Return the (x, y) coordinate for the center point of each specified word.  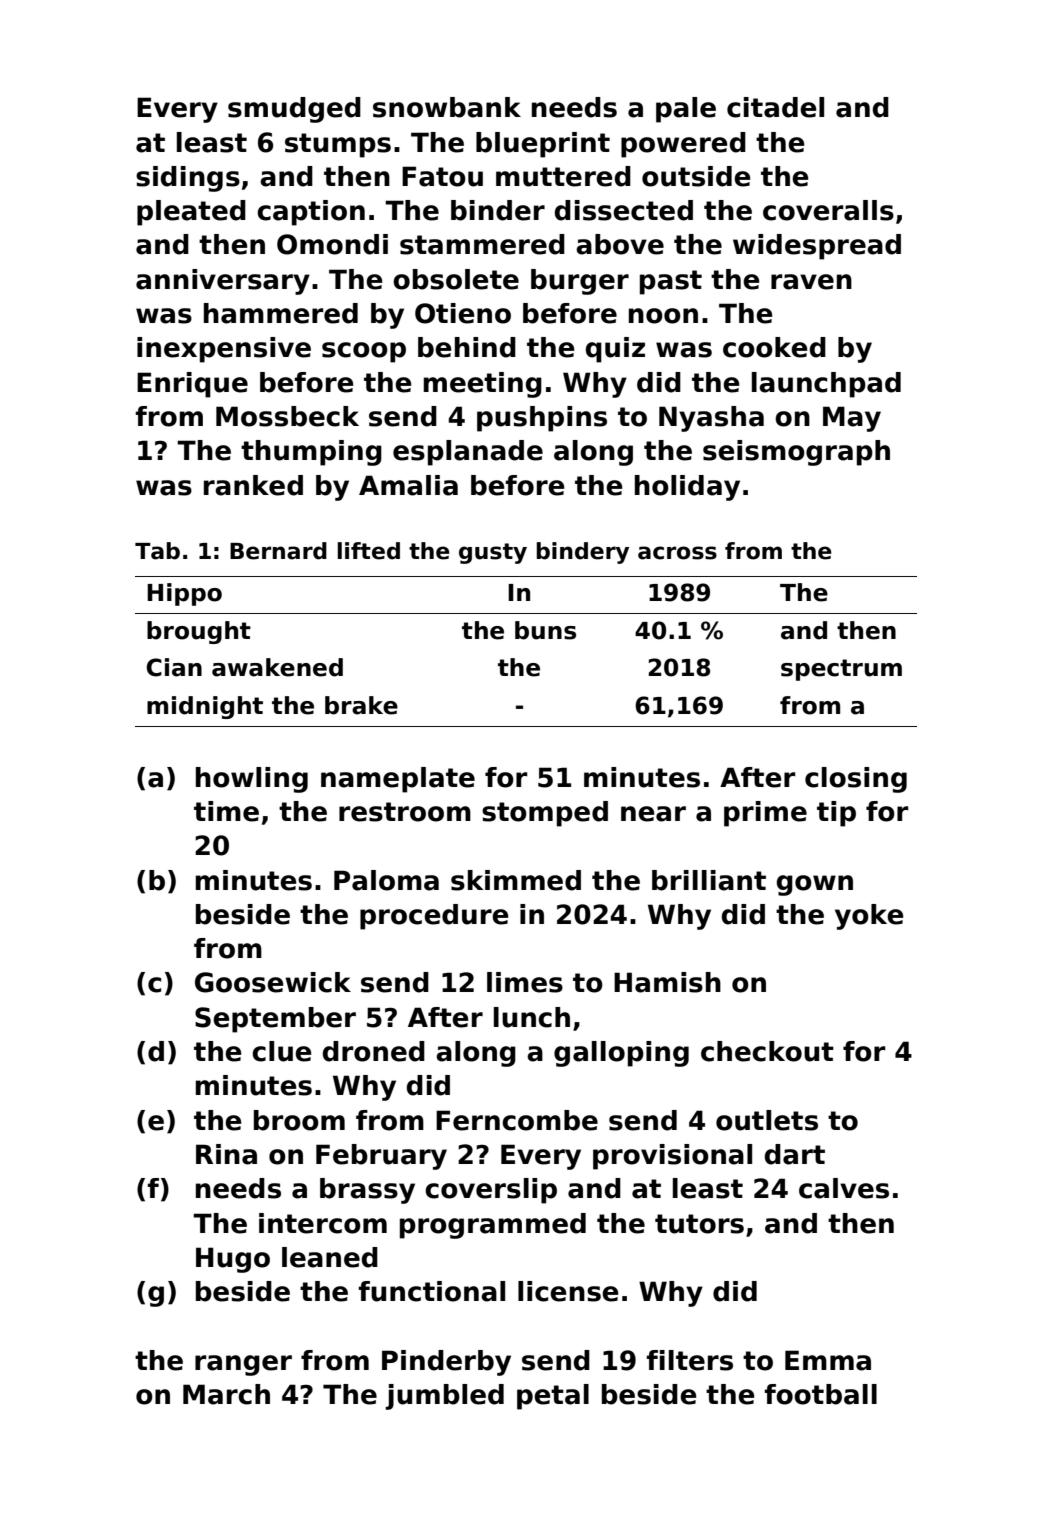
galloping (621, 1054)
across (677, 553)
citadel (775, 107)
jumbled (444, 1397)
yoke (869, 917)
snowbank (447, 107)
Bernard (278, 551)
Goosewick (273, 982)
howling (252, 780)
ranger (243, 1365)
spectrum (841, 670)
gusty (493, 553)
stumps (338, 145)
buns (545, 630)
